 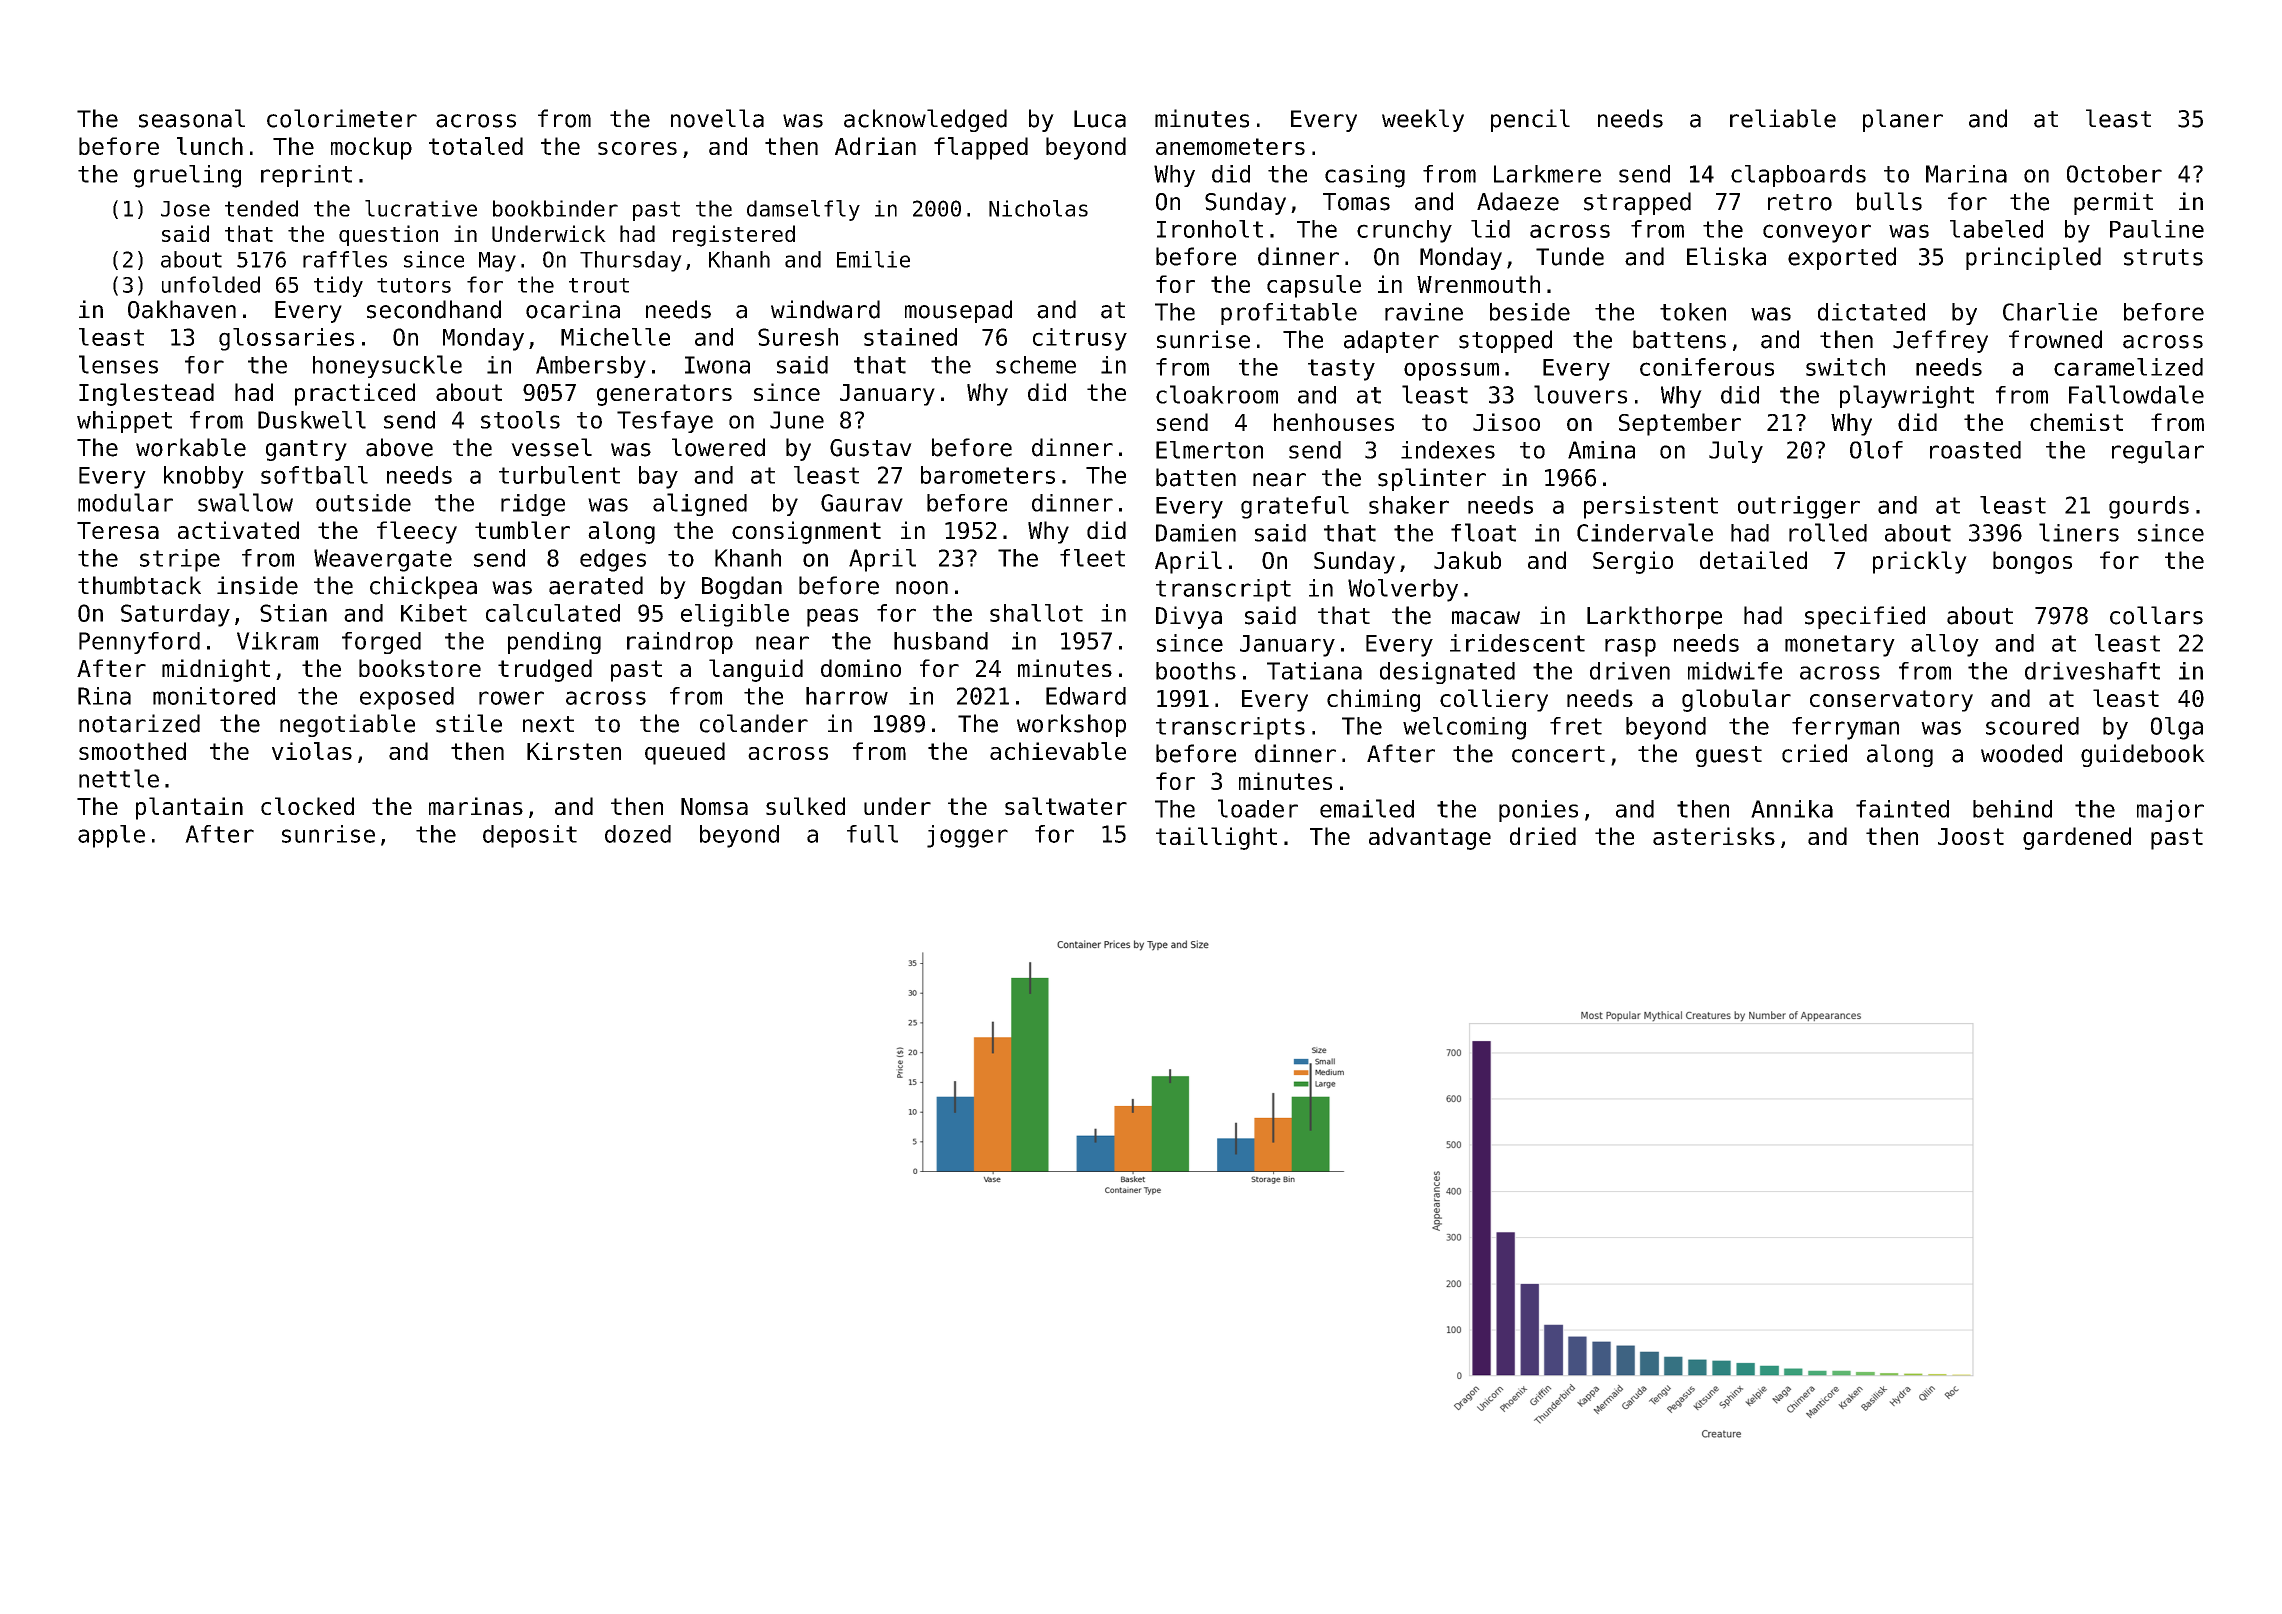 What do you see at coordinates (1876, 450) in the screenshot?
I see `Olof` at bounding box center [1876, 450].
